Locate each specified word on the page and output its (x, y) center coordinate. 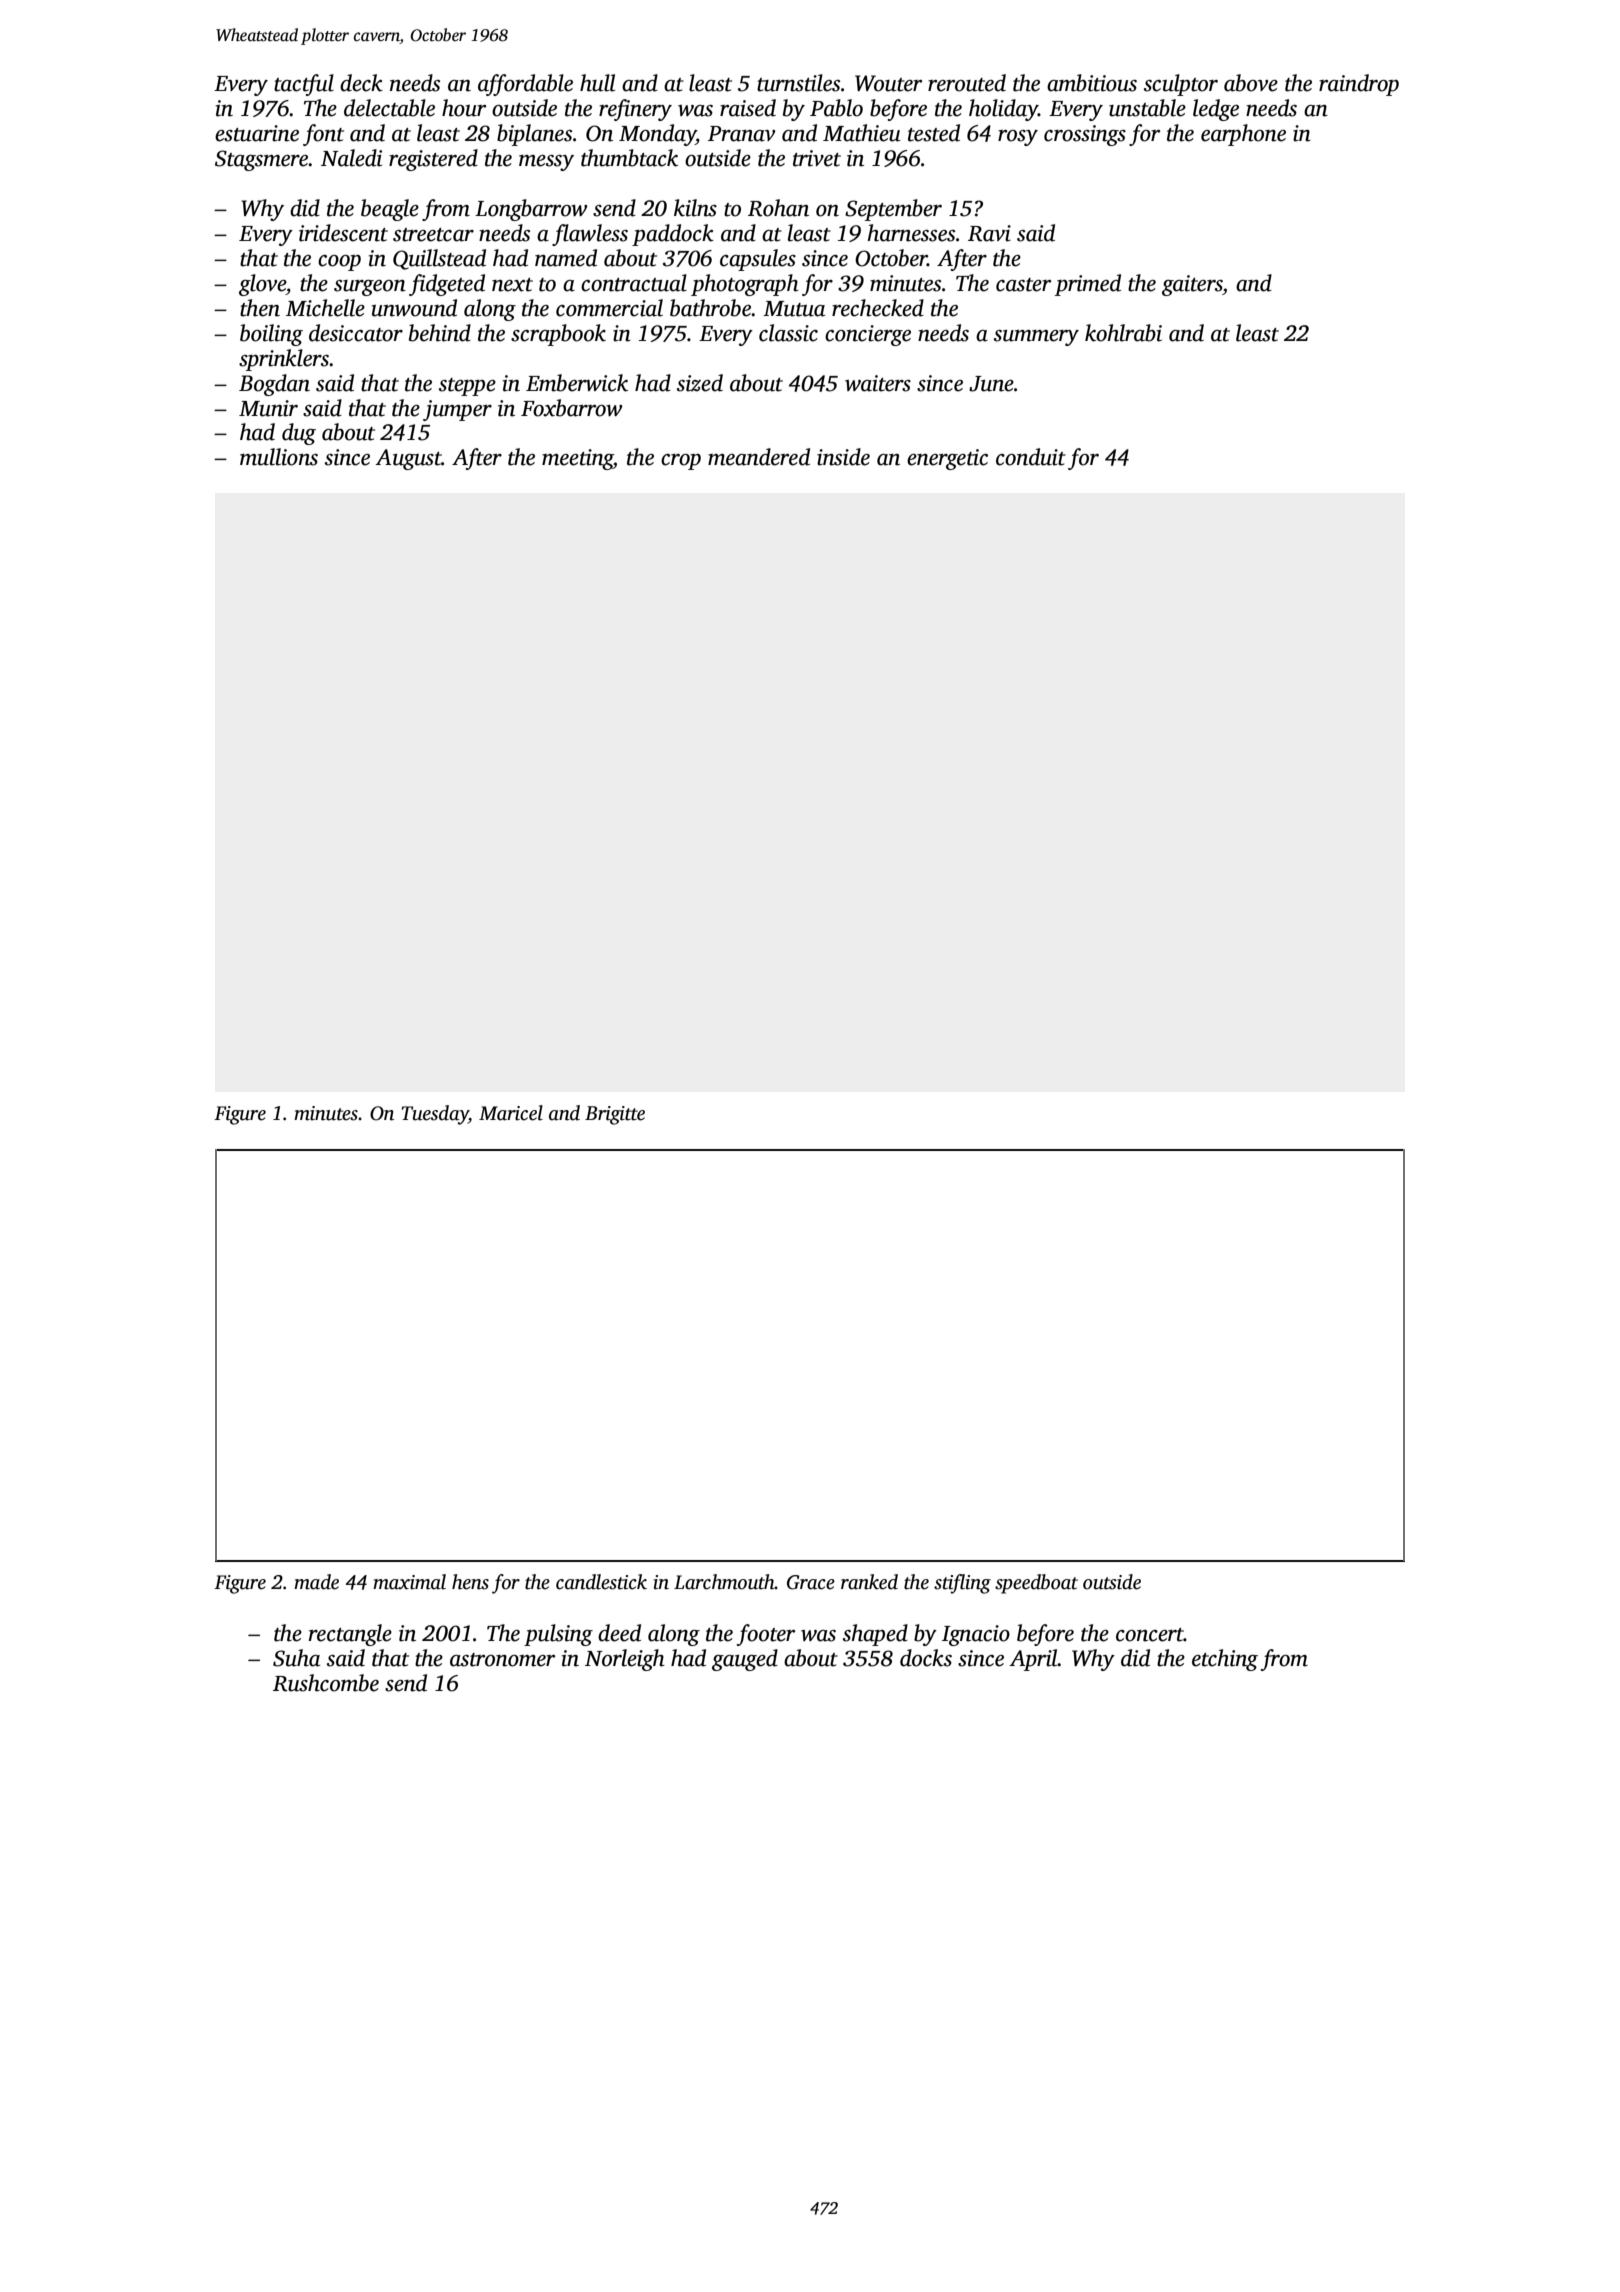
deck (361, 83)
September (893, 210)
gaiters (1192, 285)
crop (681, 462)
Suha (296, 1658)
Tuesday (435, 1115)
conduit (1031, 457)
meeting (577, 459)
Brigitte (615, 1115)
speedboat (1036, 1584)
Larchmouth (724, 1582)
